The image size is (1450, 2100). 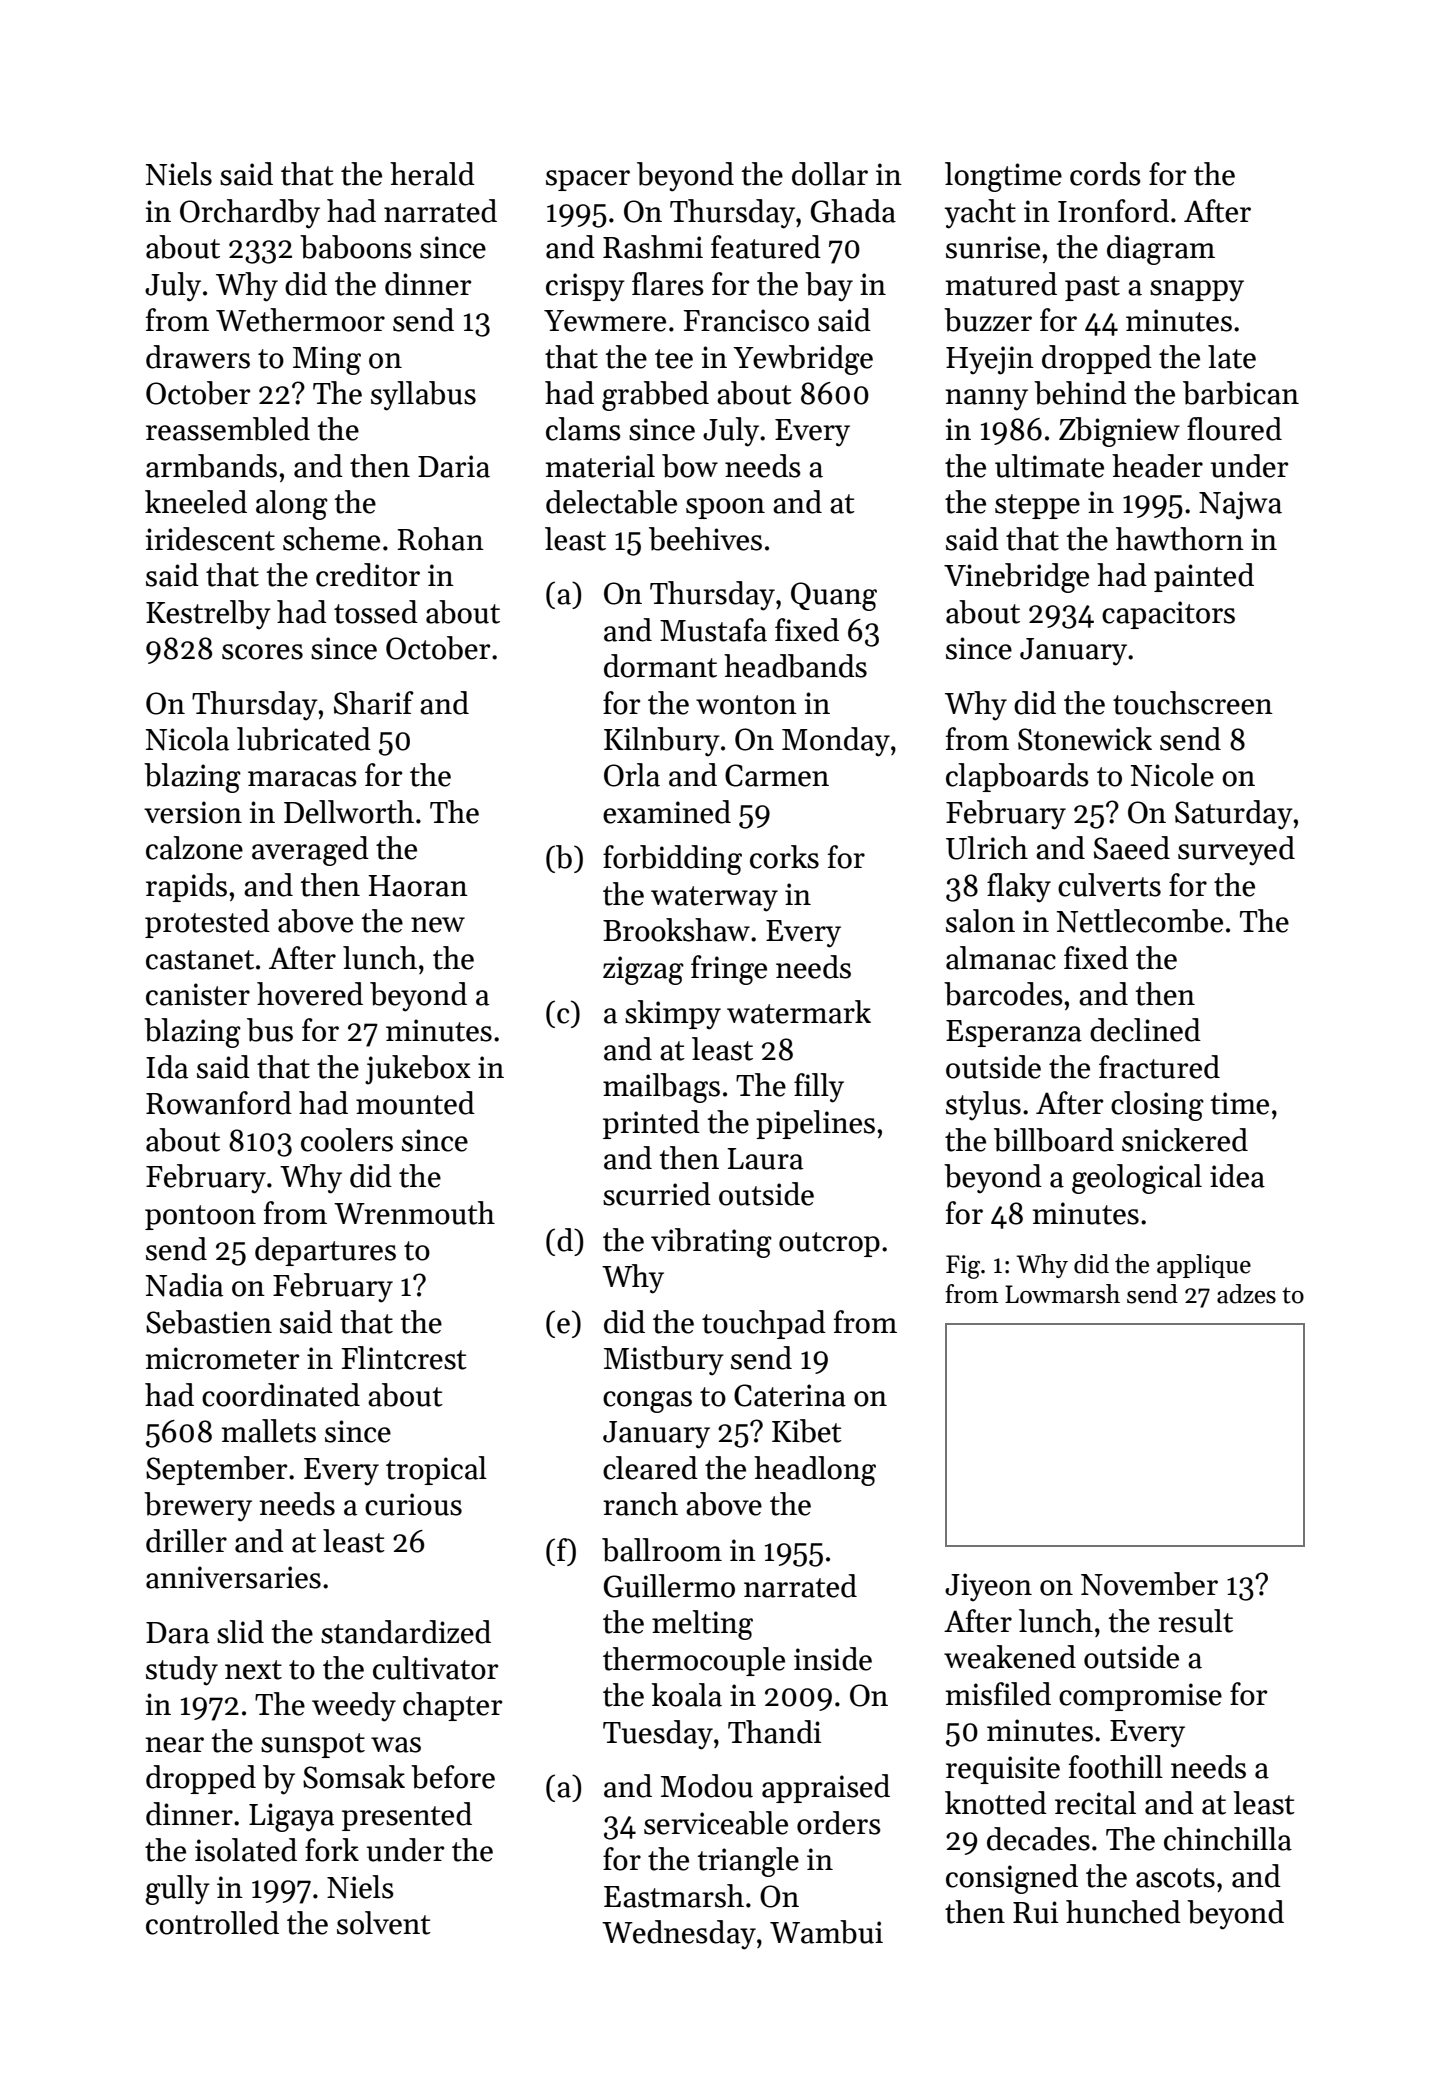 I want to click on floured, so click(x=1234, y=429).
